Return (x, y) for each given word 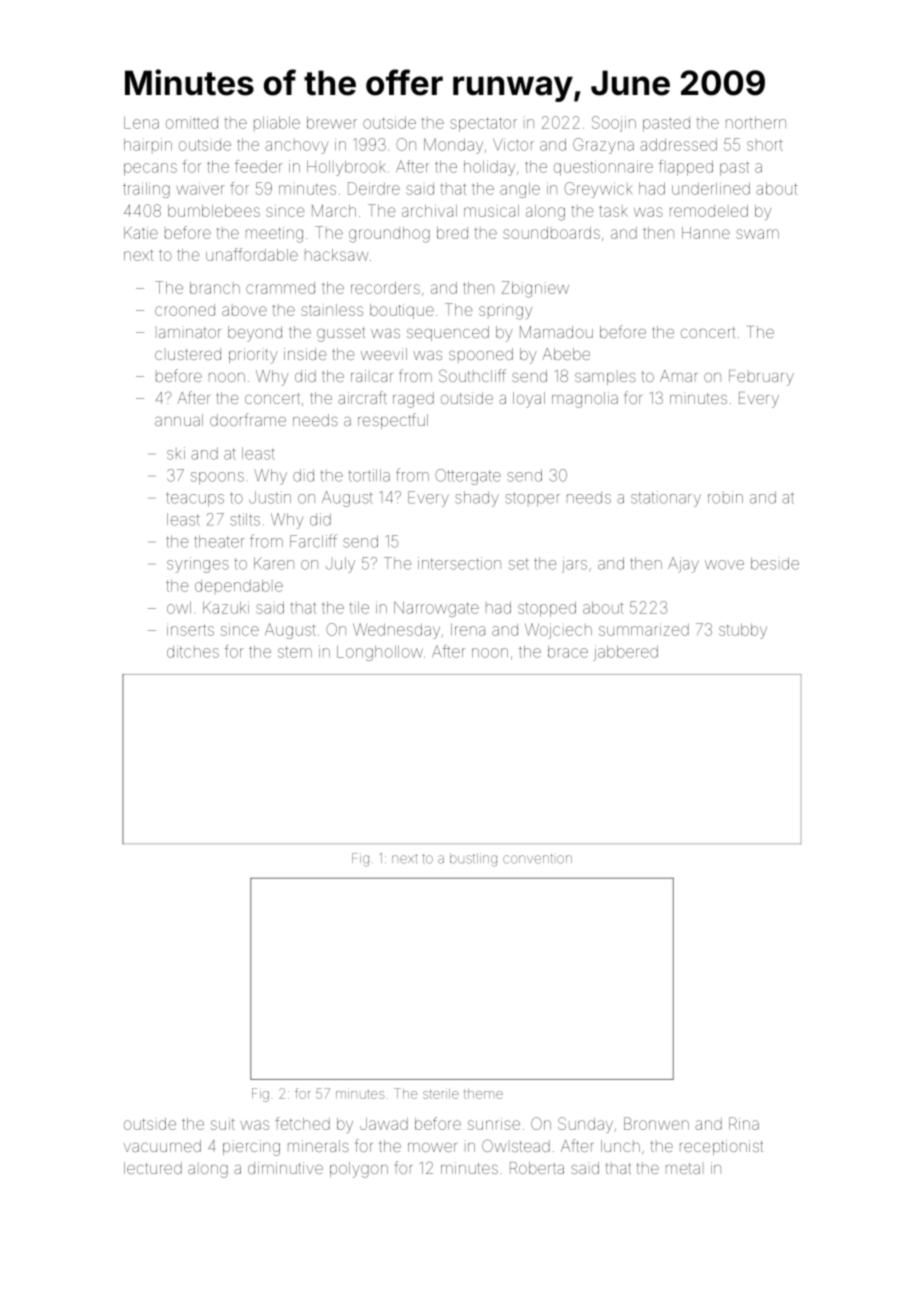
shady (477, 499)
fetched (302, 1123)
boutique (402, 311)
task (613, 211)
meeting (274, 235)
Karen (274, 563)
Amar (678, 376)
